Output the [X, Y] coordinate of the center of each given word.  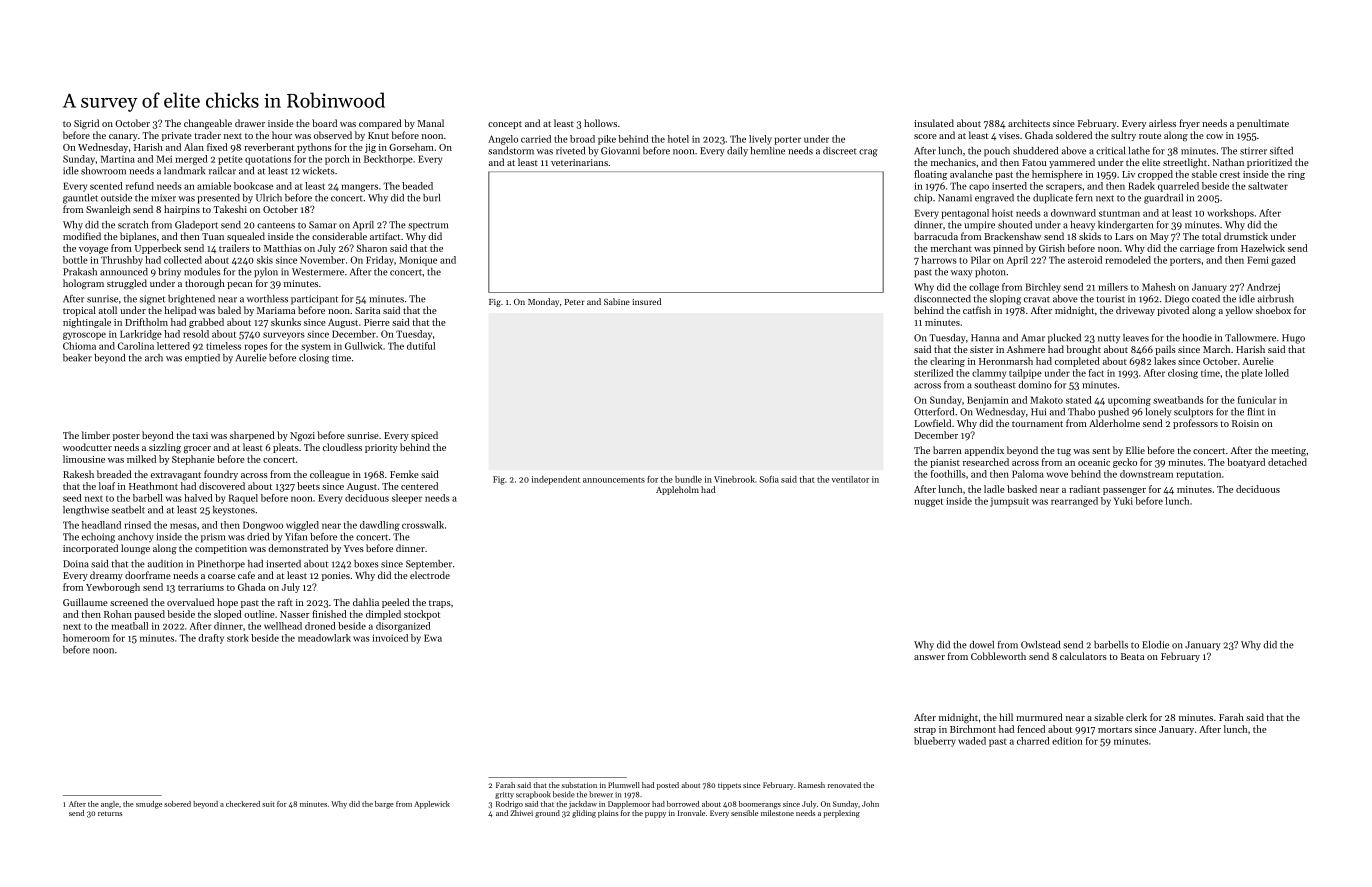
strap [925, 731]
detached [1287, 462]
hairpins [182, 210]
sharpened [252, 436]
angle [110, 805]
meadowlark [324, 638]
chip [923, 199]
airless [1162, 123]
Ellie [1135, 450]
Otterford [934, 412]
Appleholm [677, 490]
